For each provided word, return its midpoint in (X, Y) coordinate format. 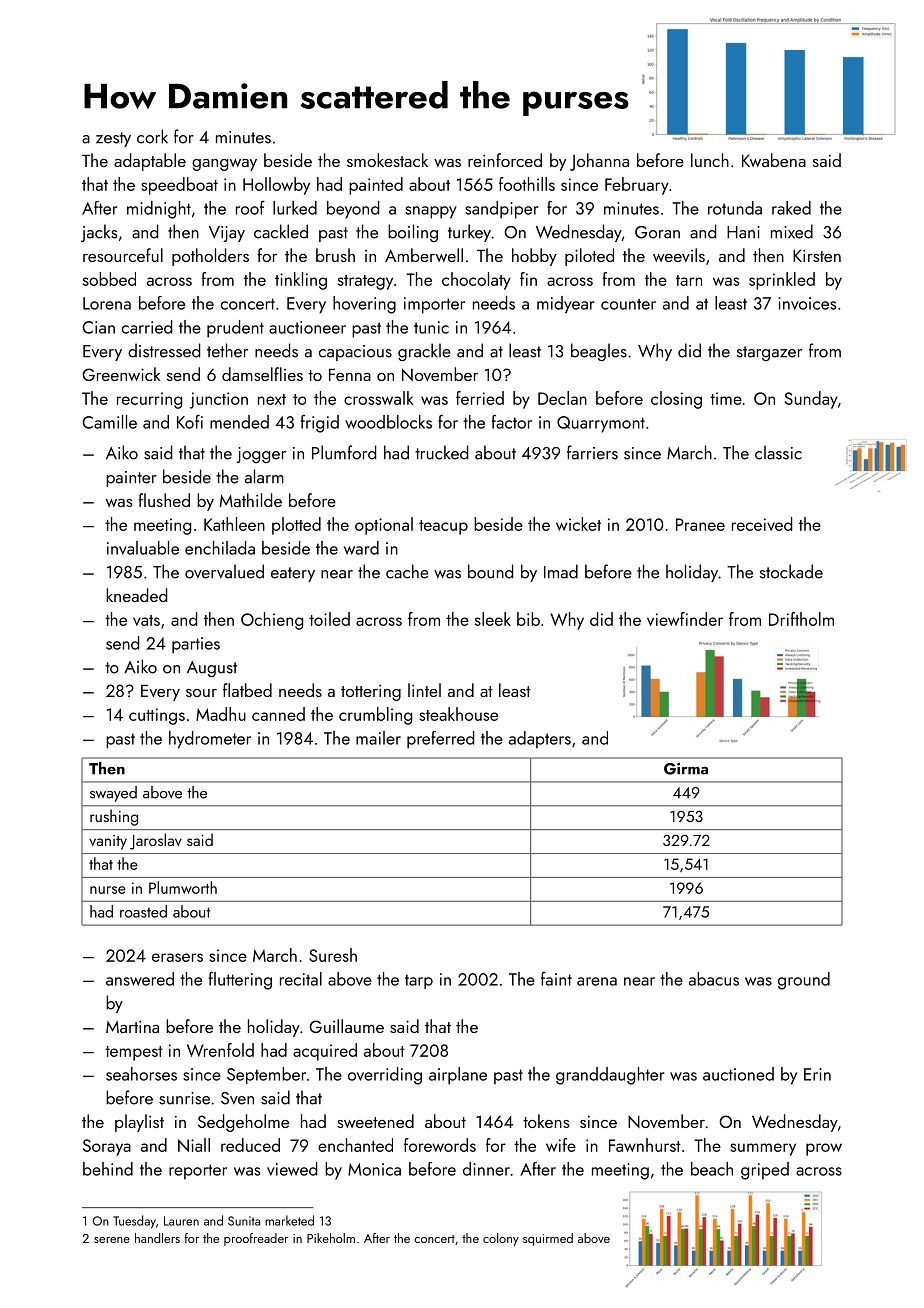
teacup (443, 527)
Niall (194, 1145)
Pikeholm (331, 1238)
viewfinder (685, 619)
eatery (293, 574)
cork (152, 136)
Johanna (599, 162)
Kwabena (774, 160)
